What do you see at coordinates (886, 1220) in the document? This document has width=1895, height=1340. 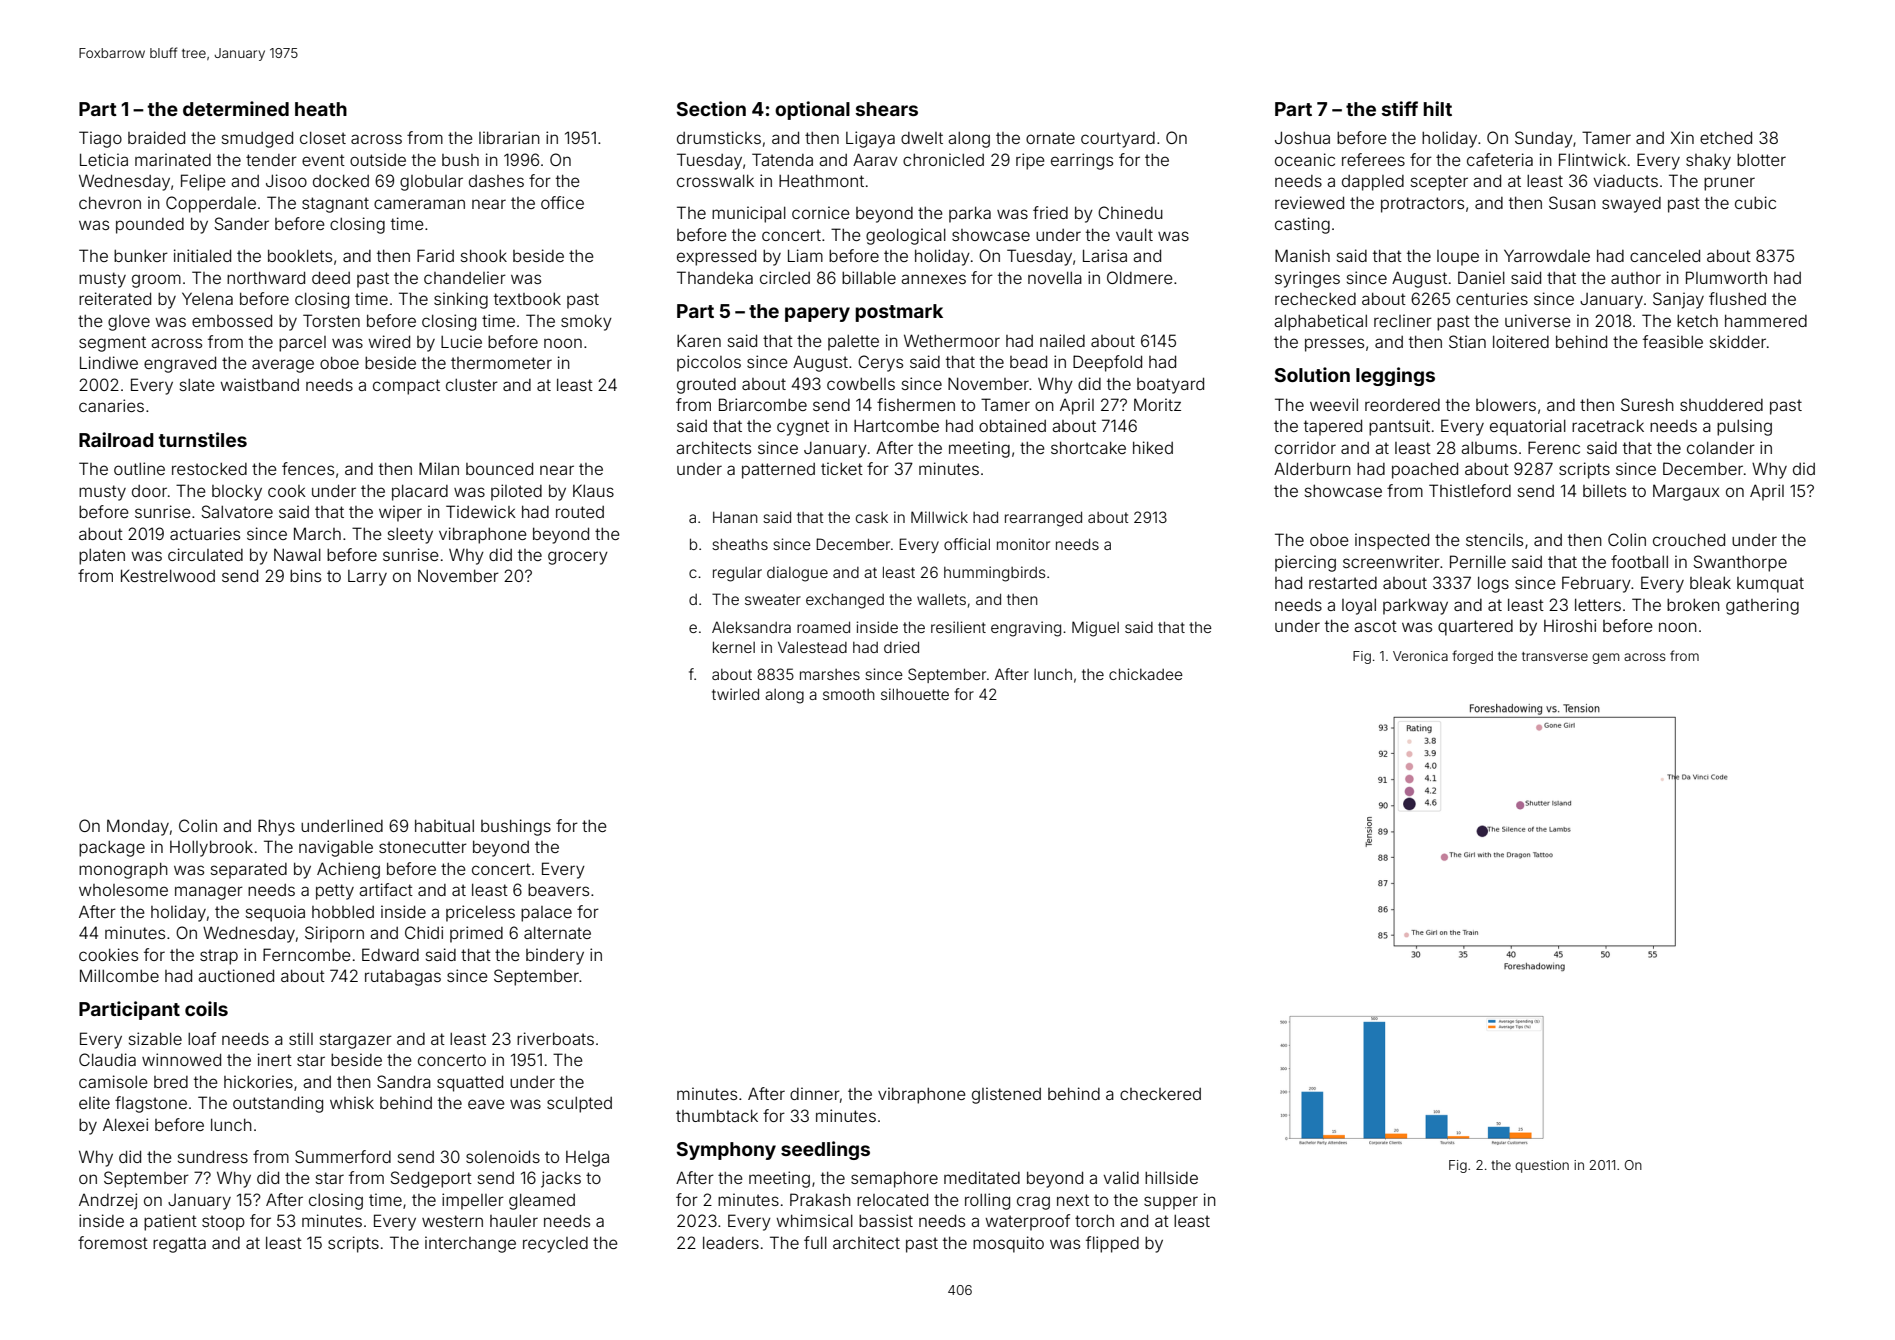 I see `bassist` at bounding box center [886, 1220].
